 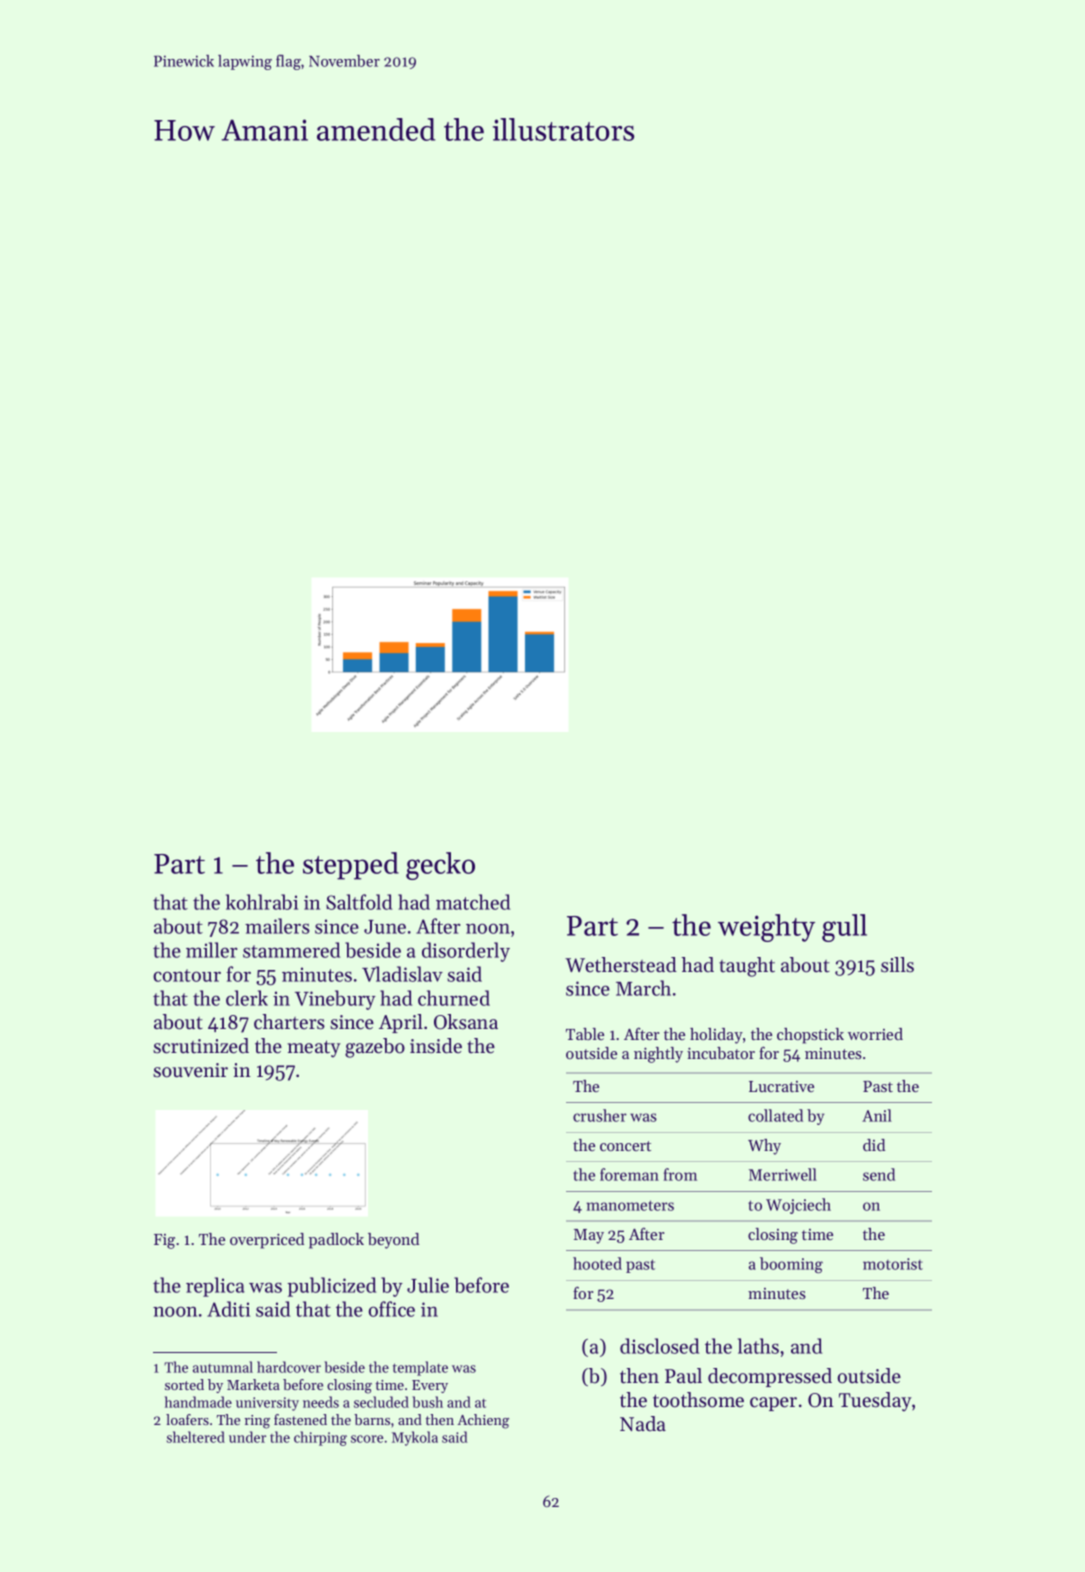 What do you see at coordinates (483, 1421) in the screenshot?
I see `Achieng` at bounding box center [483, 1421].
